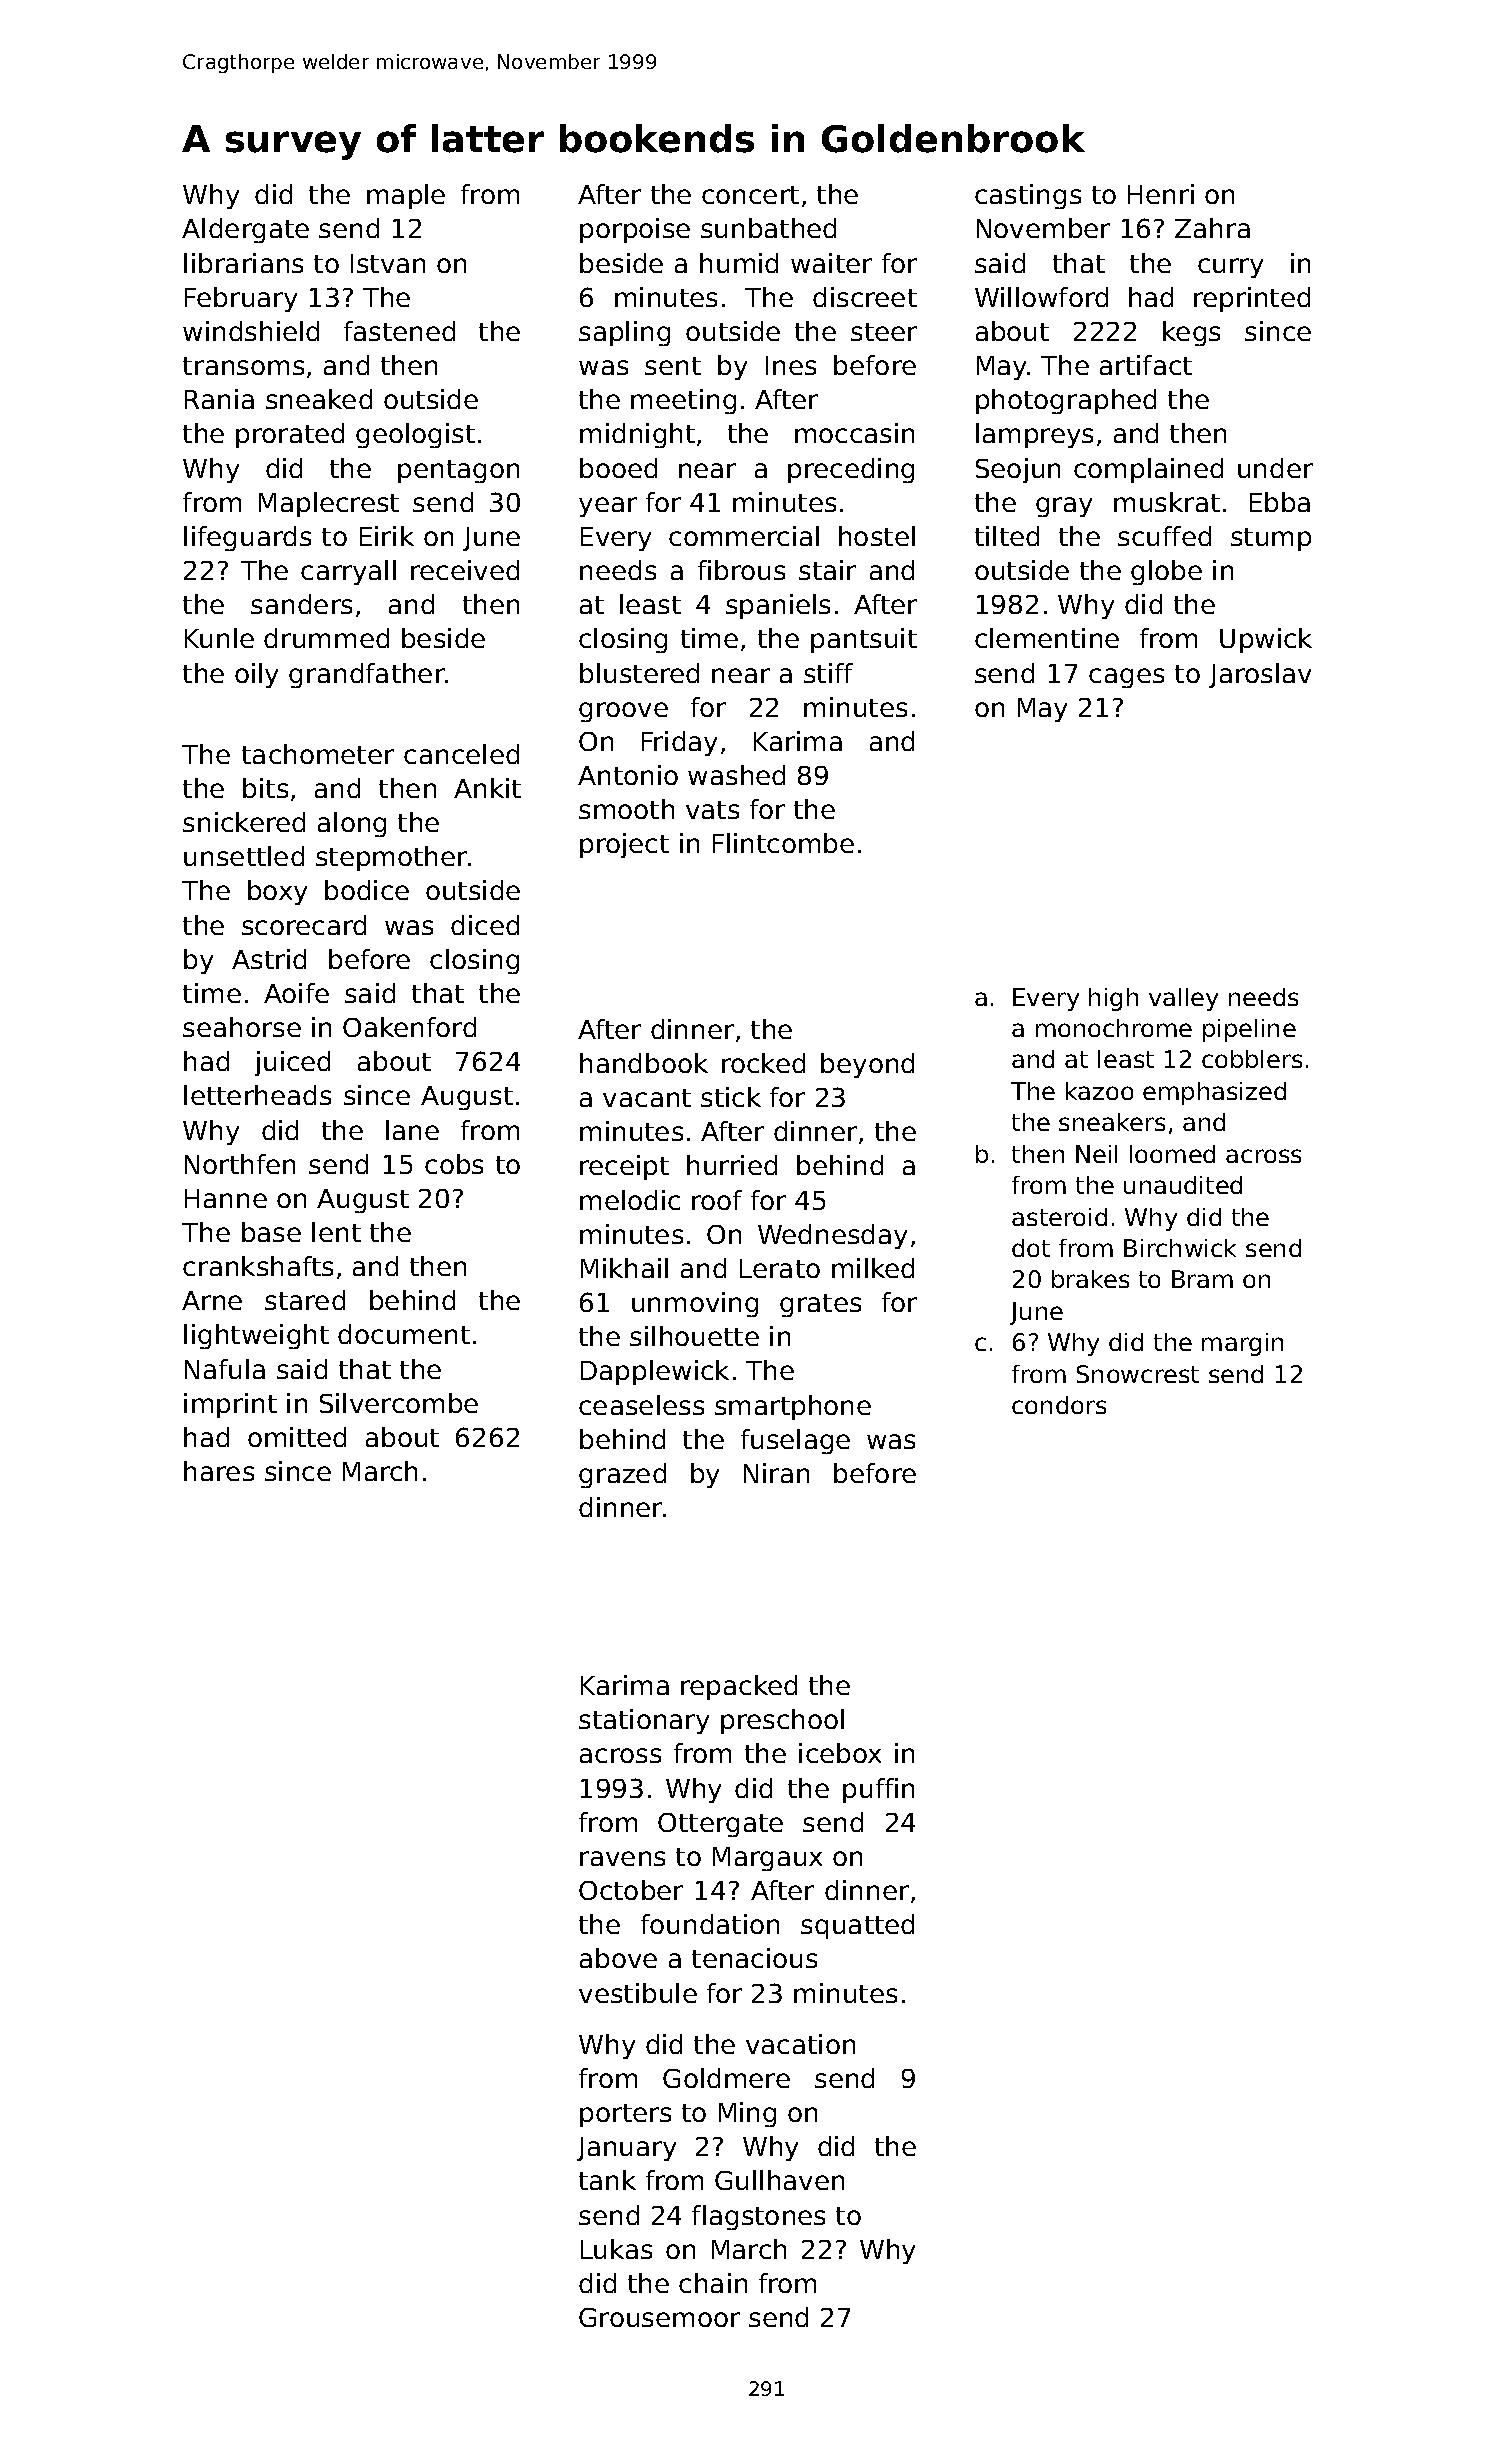 This screenshot has height=2464, width=1496. Describe the element at coordinates (638, 1993) in the screenshot. I see `vestibule` at that location.
